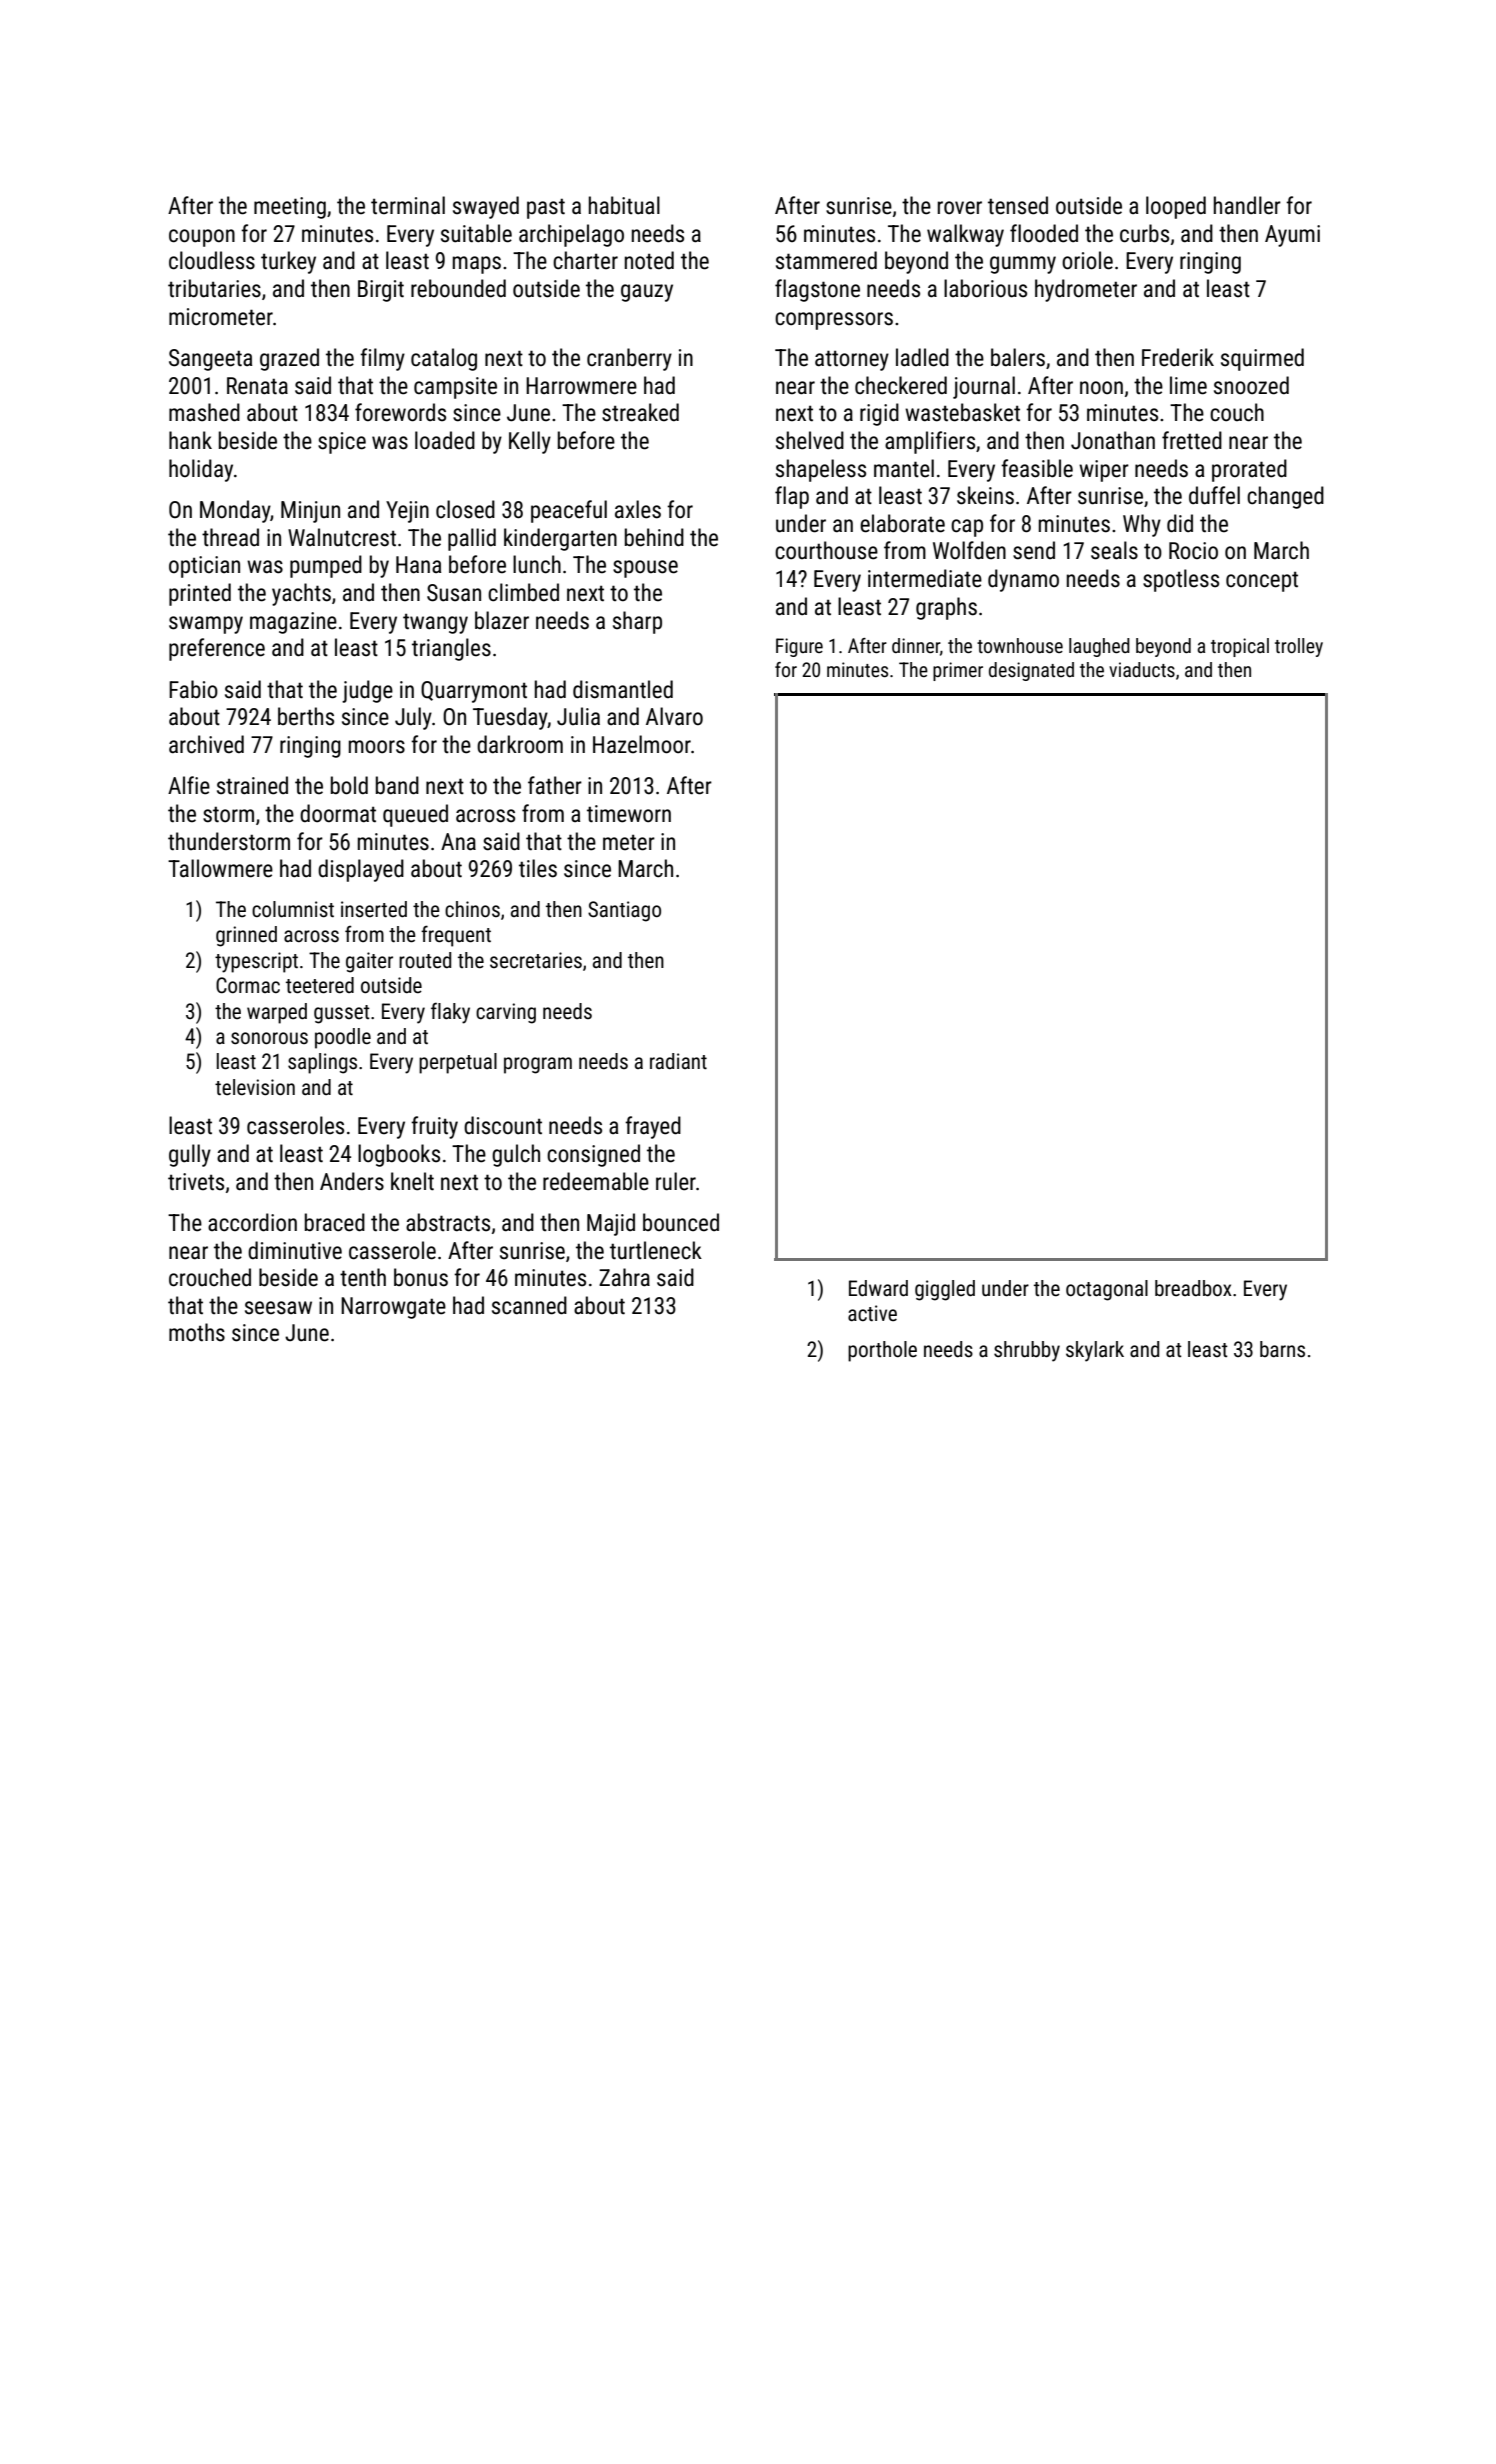  I want to click on preference, so click(217, 649).
